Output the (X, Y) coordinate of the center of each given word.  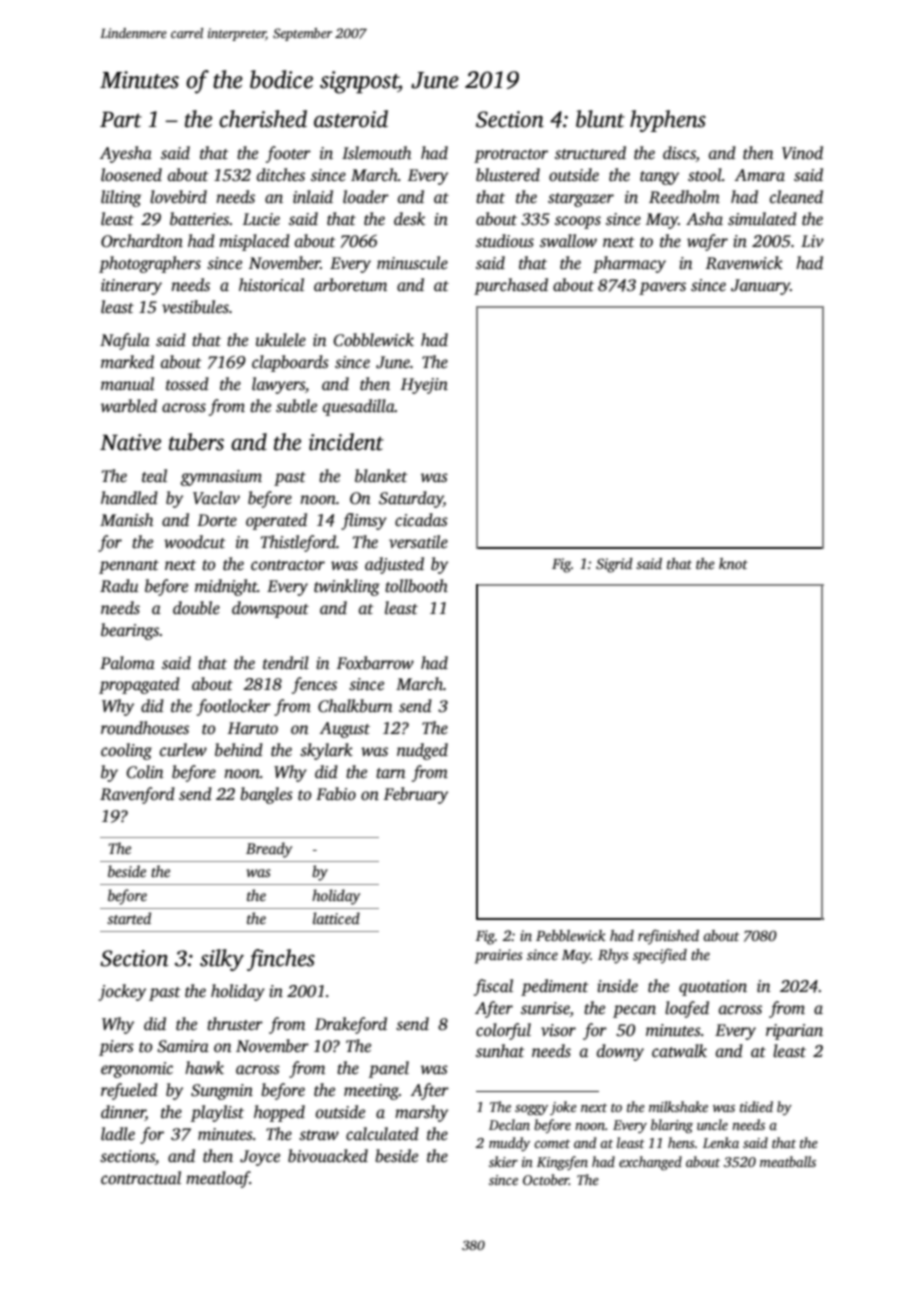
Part (121, 119)
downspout (270, 609)
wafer (707, 242)
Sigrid (614, 565)
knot (733, 563)
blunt (600, 119)
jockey (122, 992)
